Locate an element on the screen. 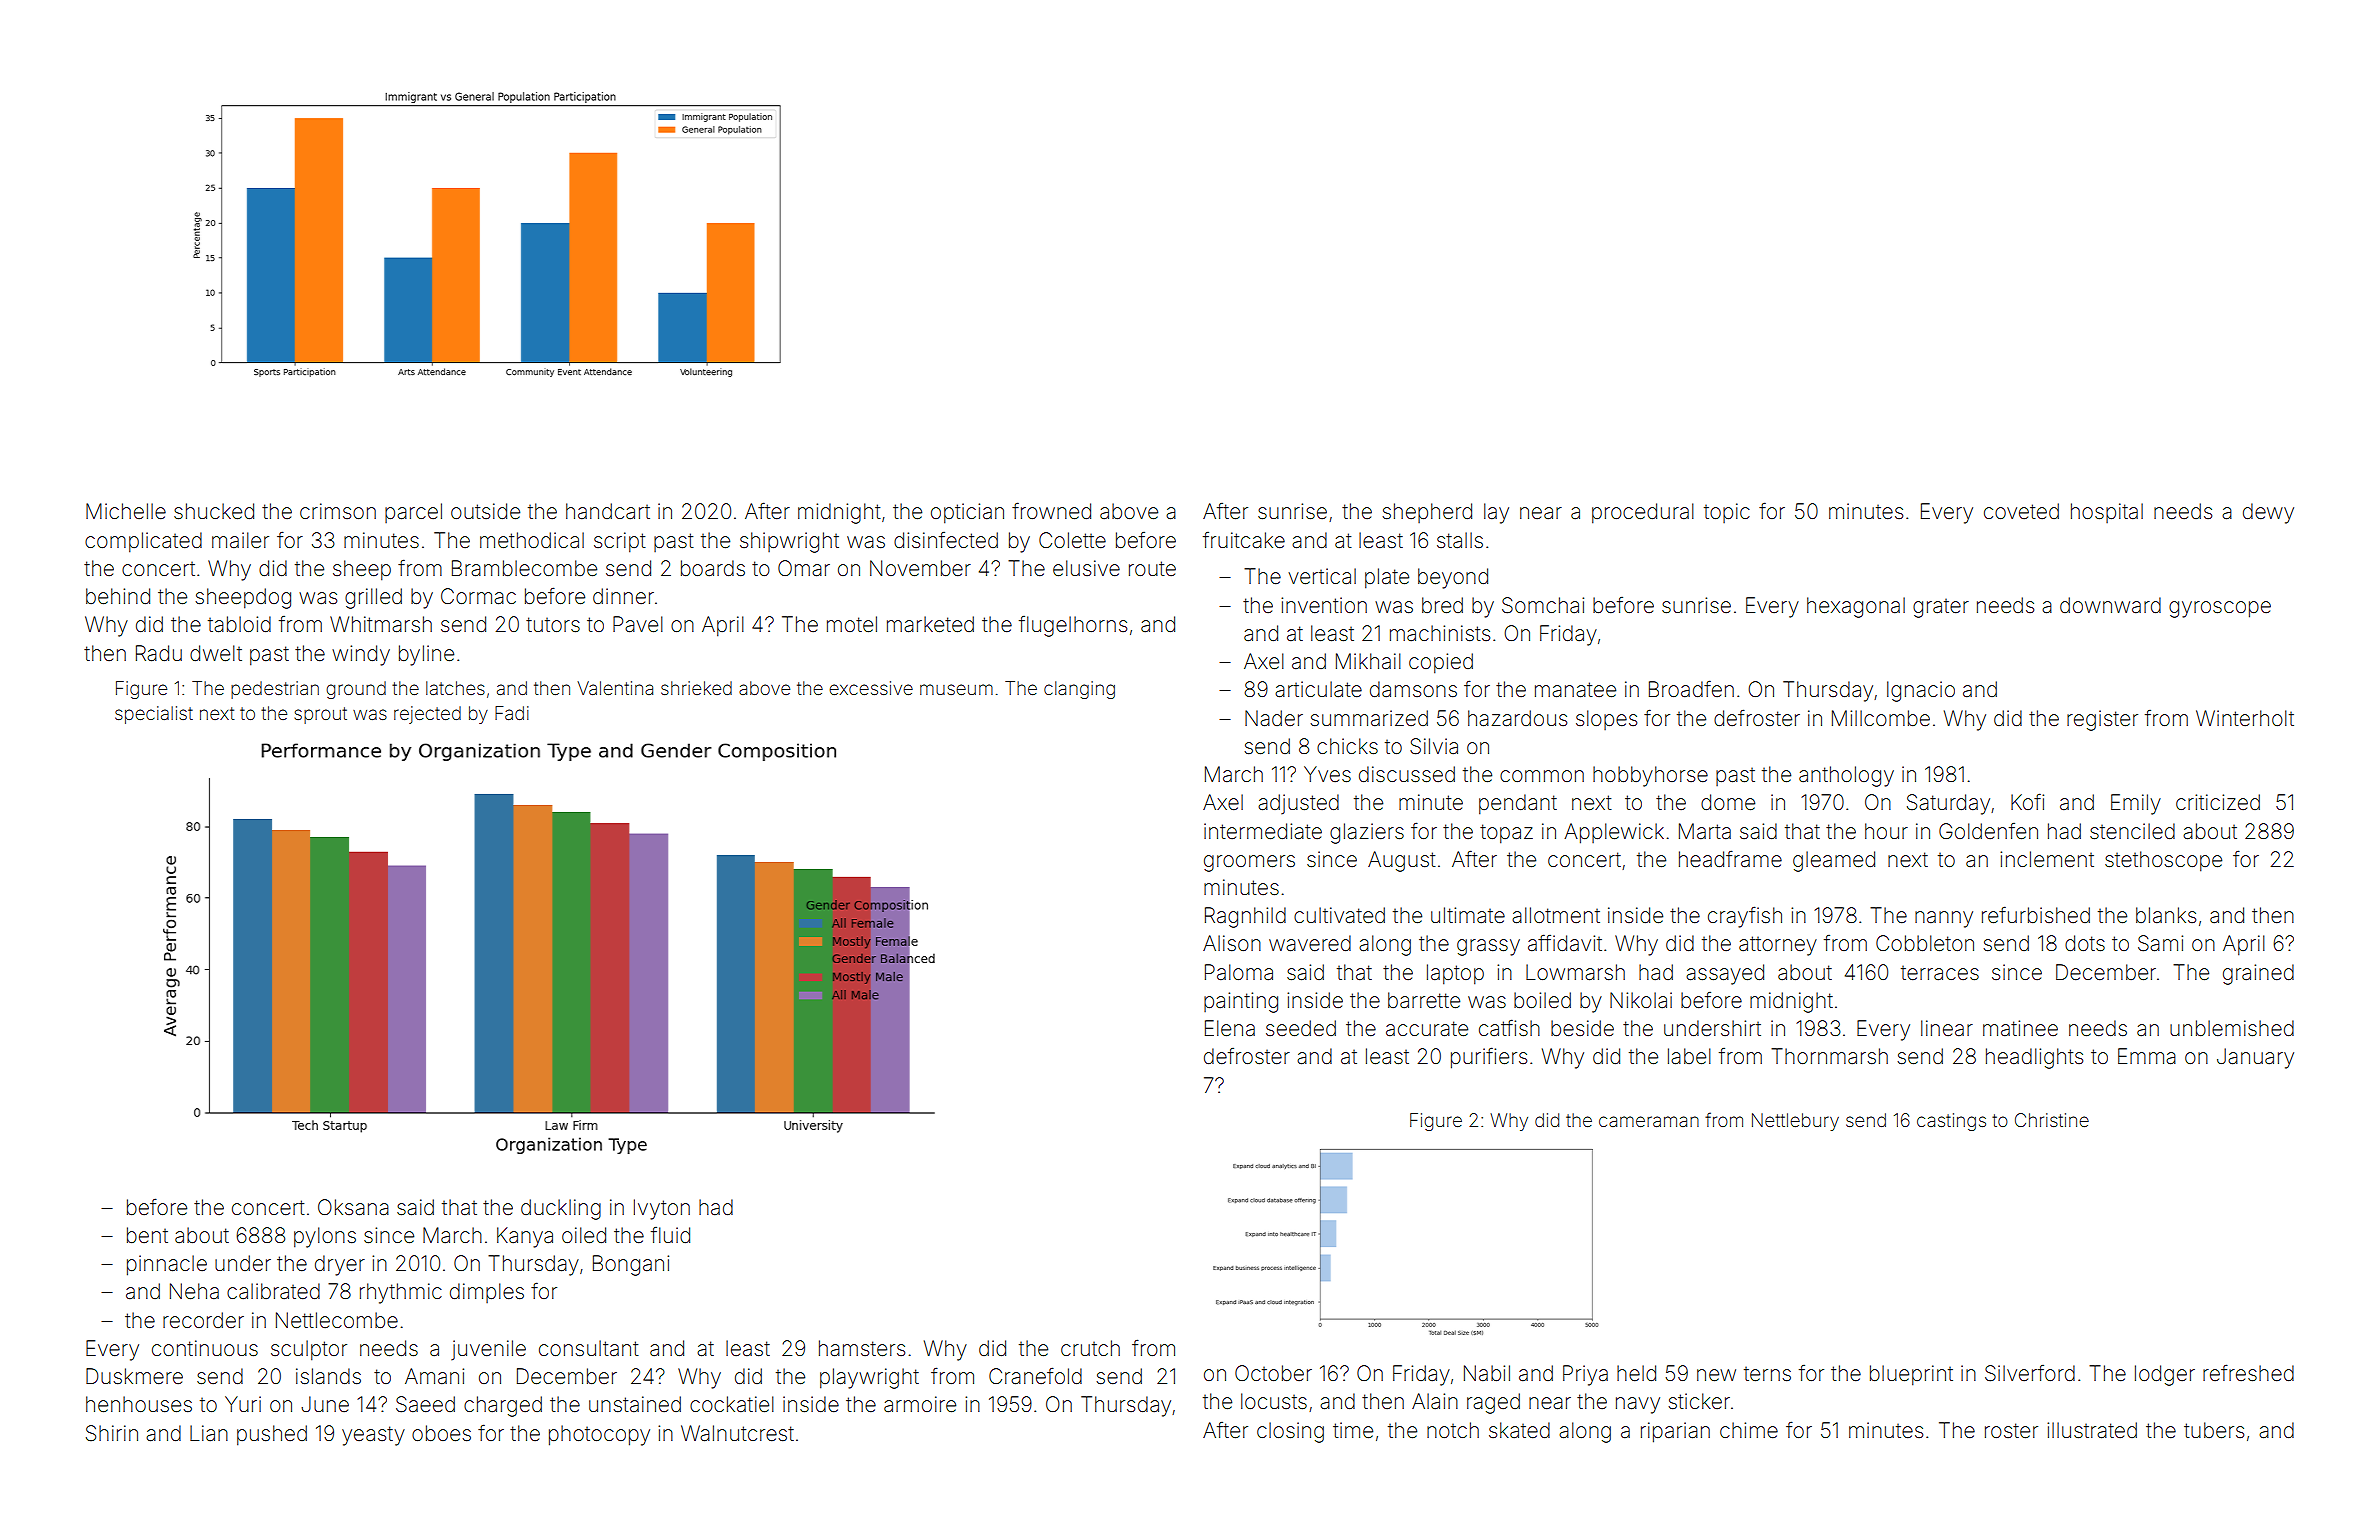 The image size is (2380, 1540). Alison is located at coordinates (1232, 943).
